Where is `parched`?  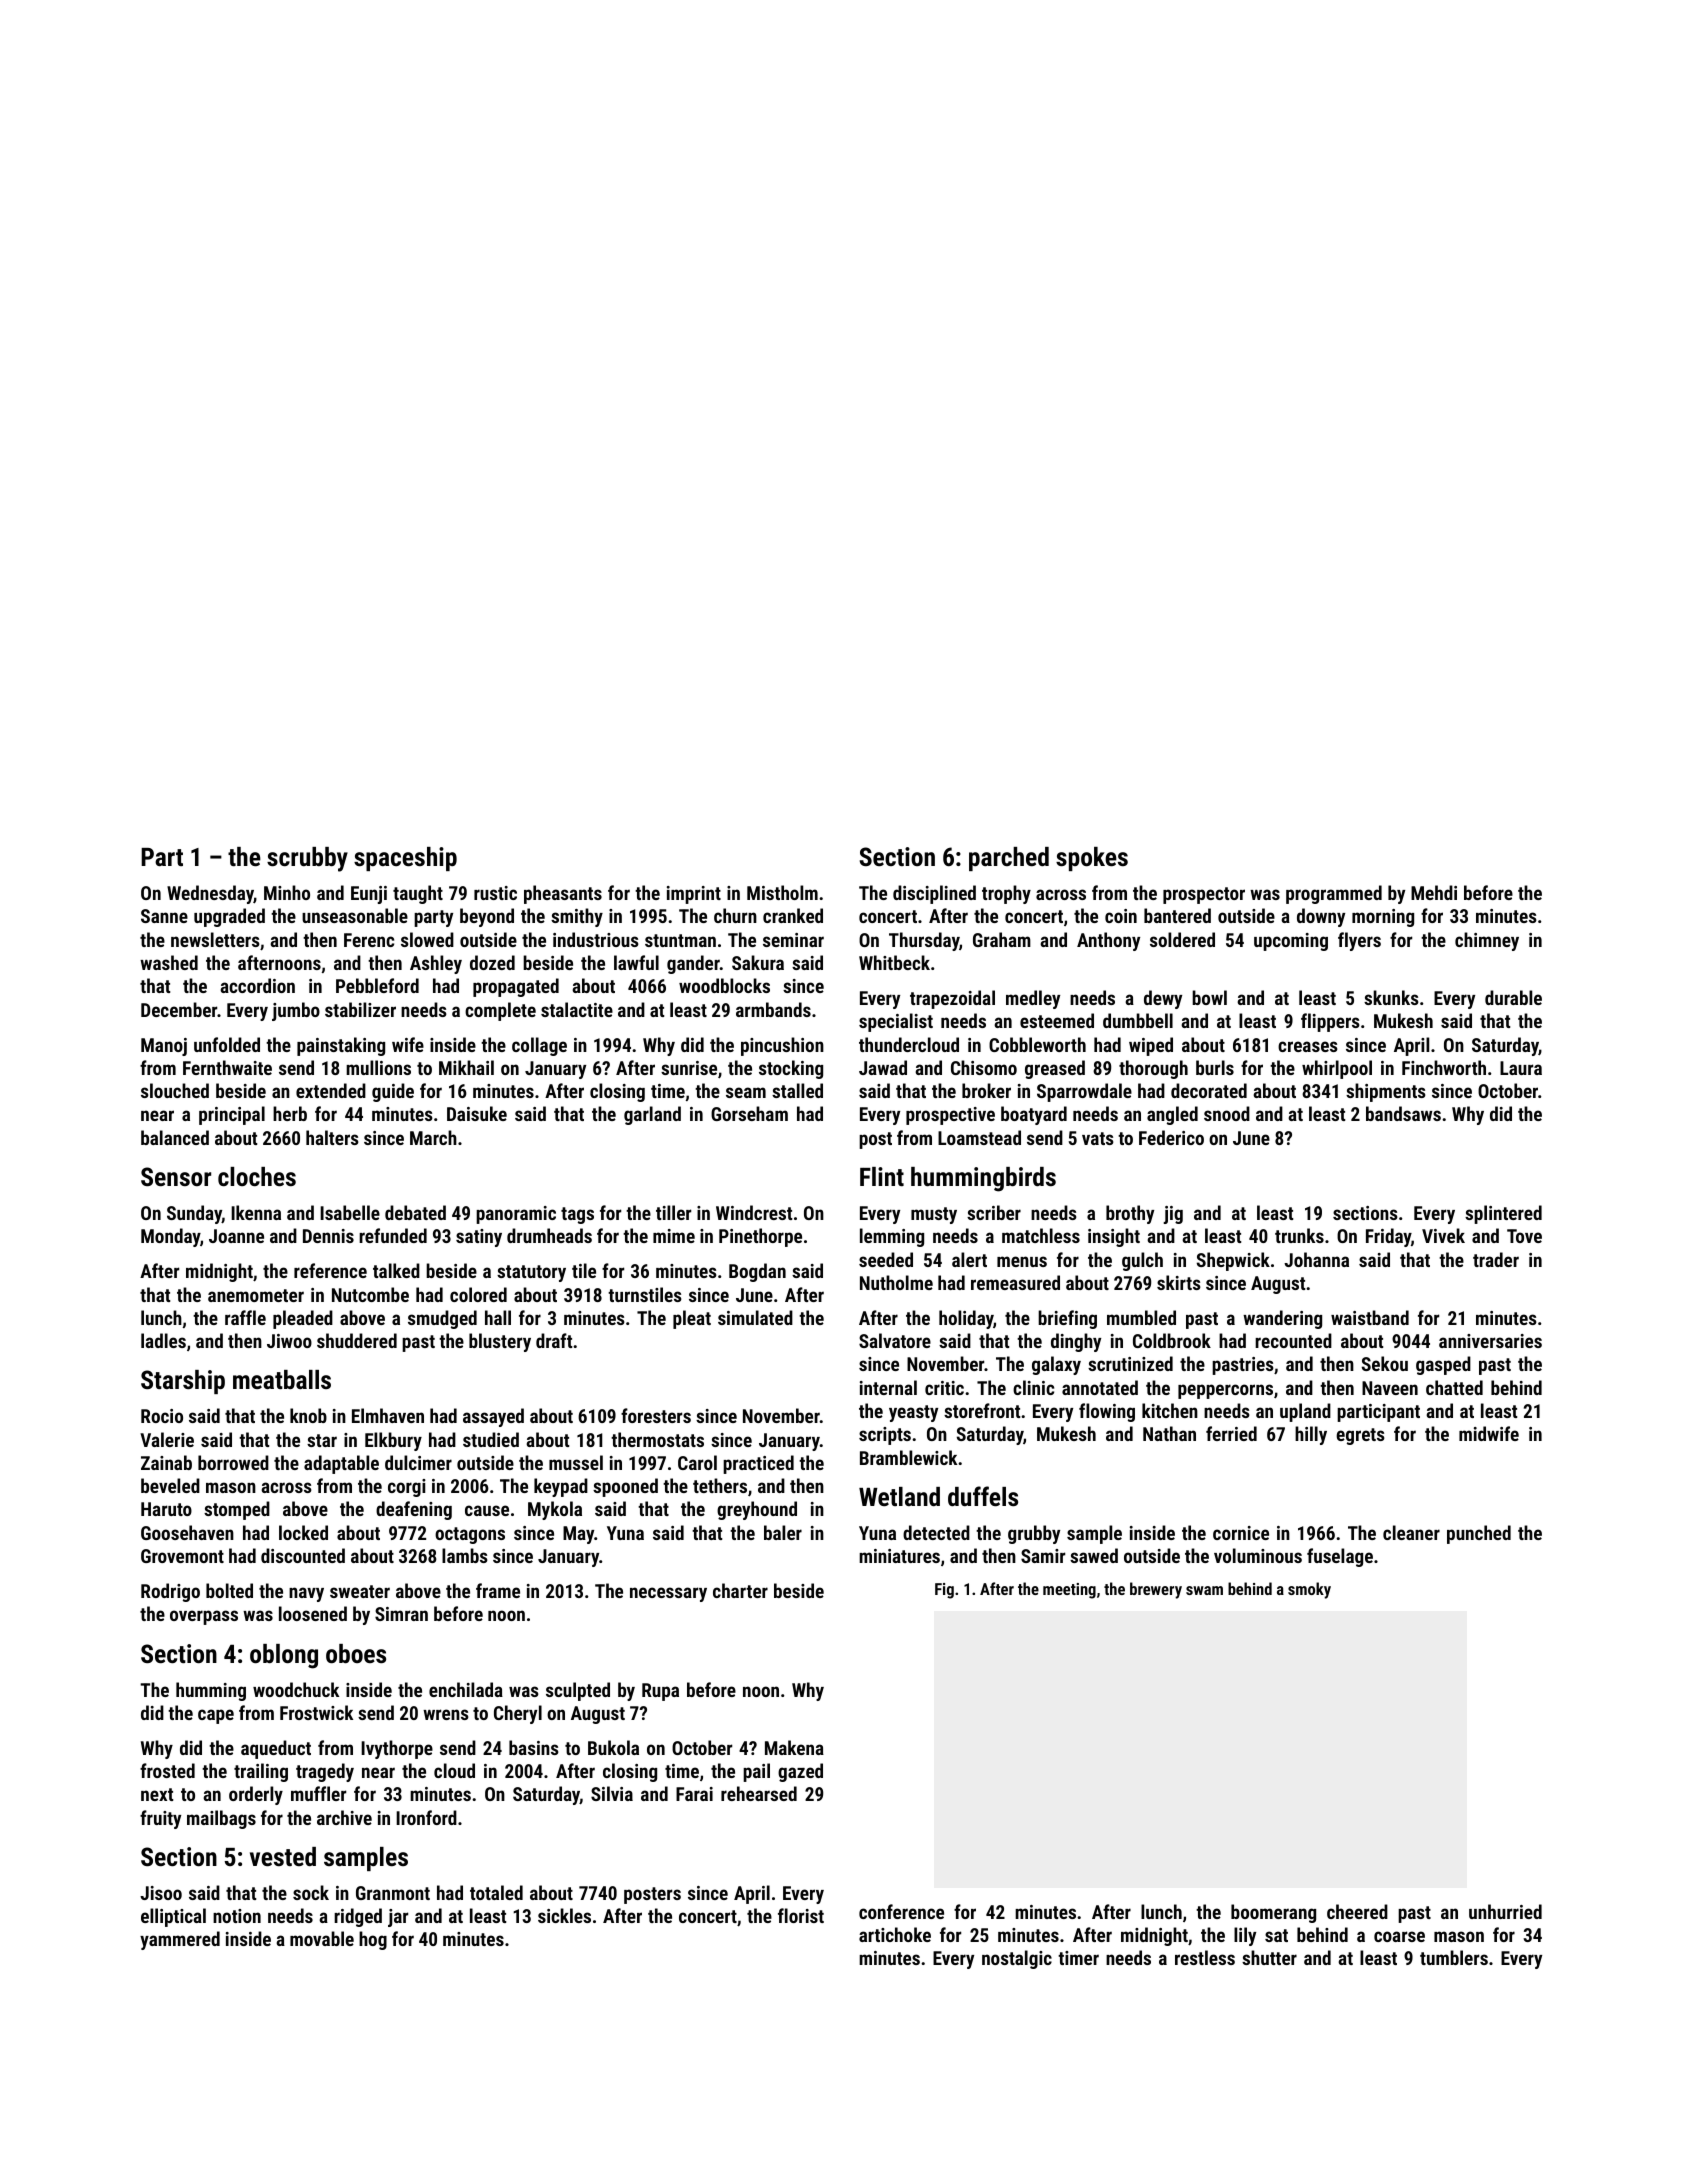 parched is located at coordinates (1009, 859).
